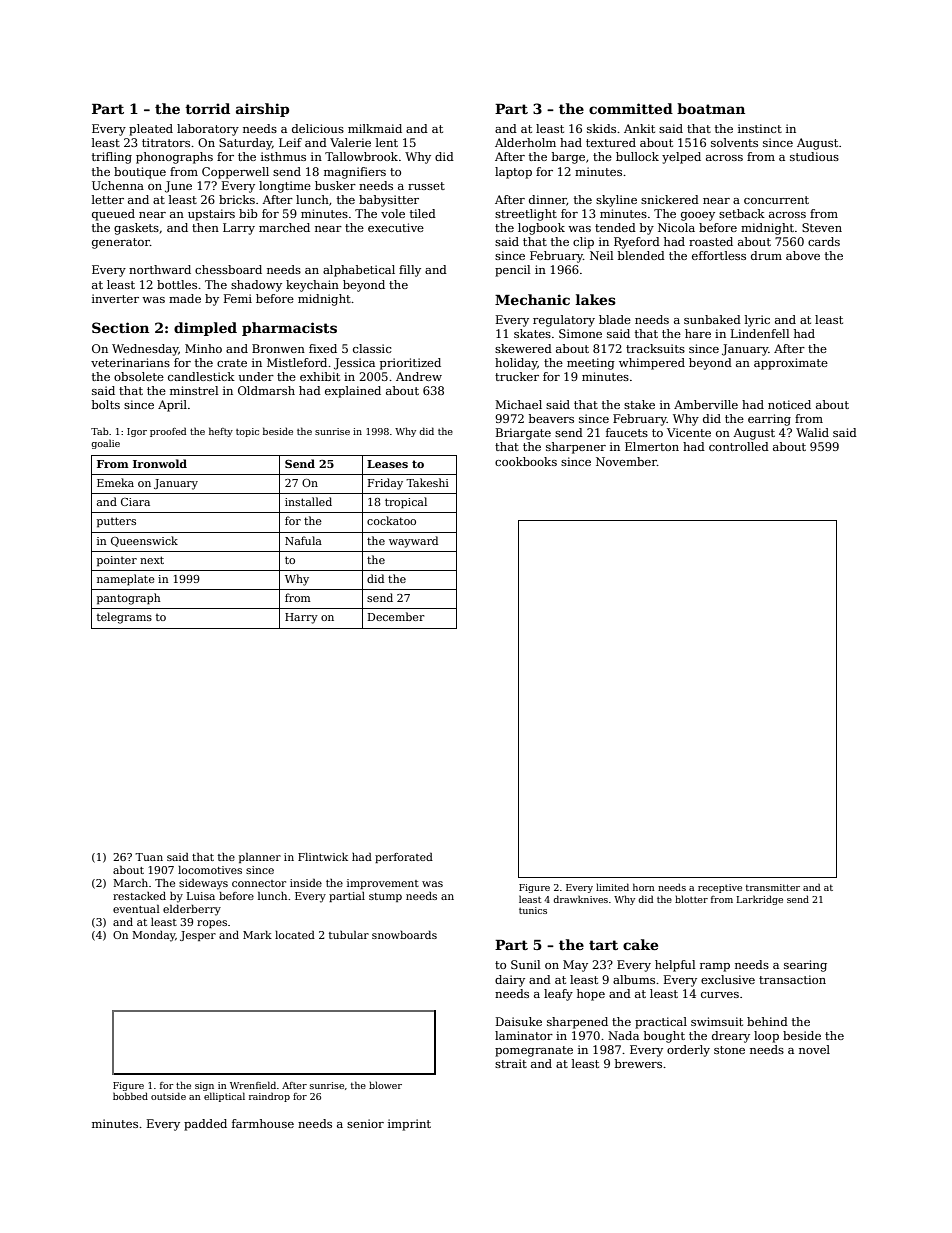 Image resolution: width=952 pixels, height=1233 pixels. Describe the element at coordinates (349, 935) in the screenshot. I see `tubular` at that location.
